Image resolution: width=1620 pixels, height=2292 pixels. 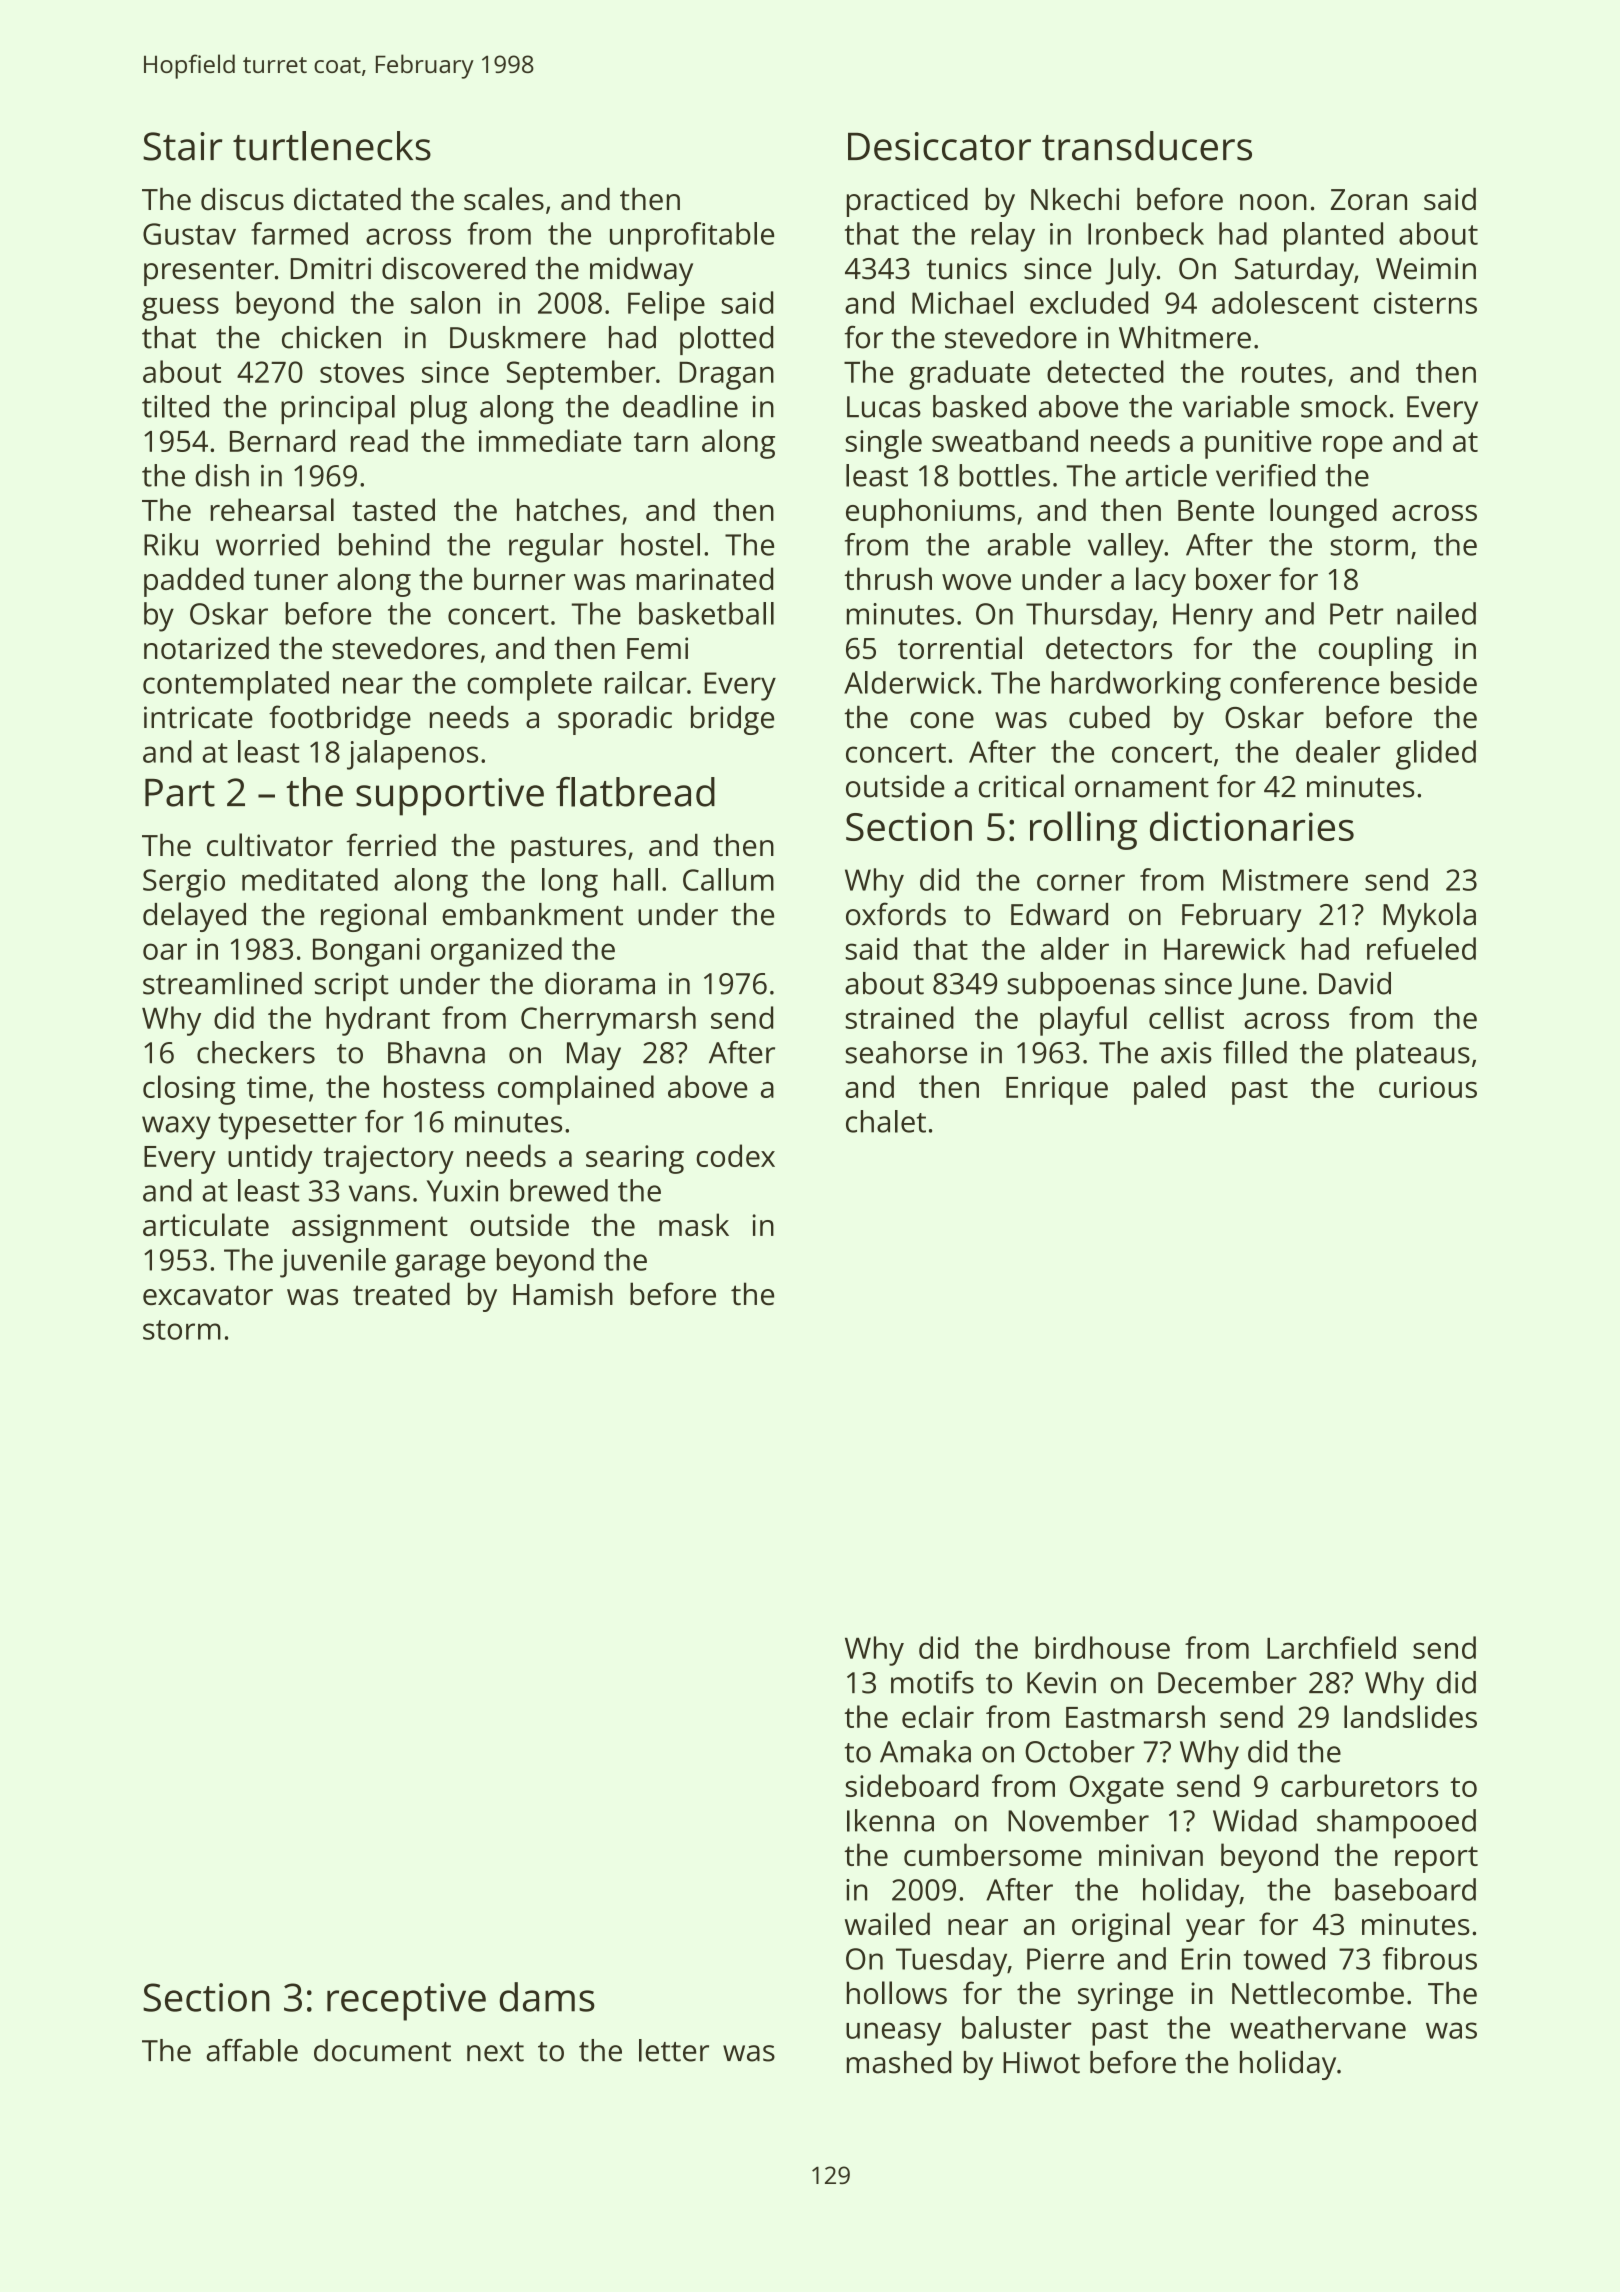 What do you see at coordinates (331, 268) in the screenshot?
I see `Dmitri` at bounding box center [331, 268].
